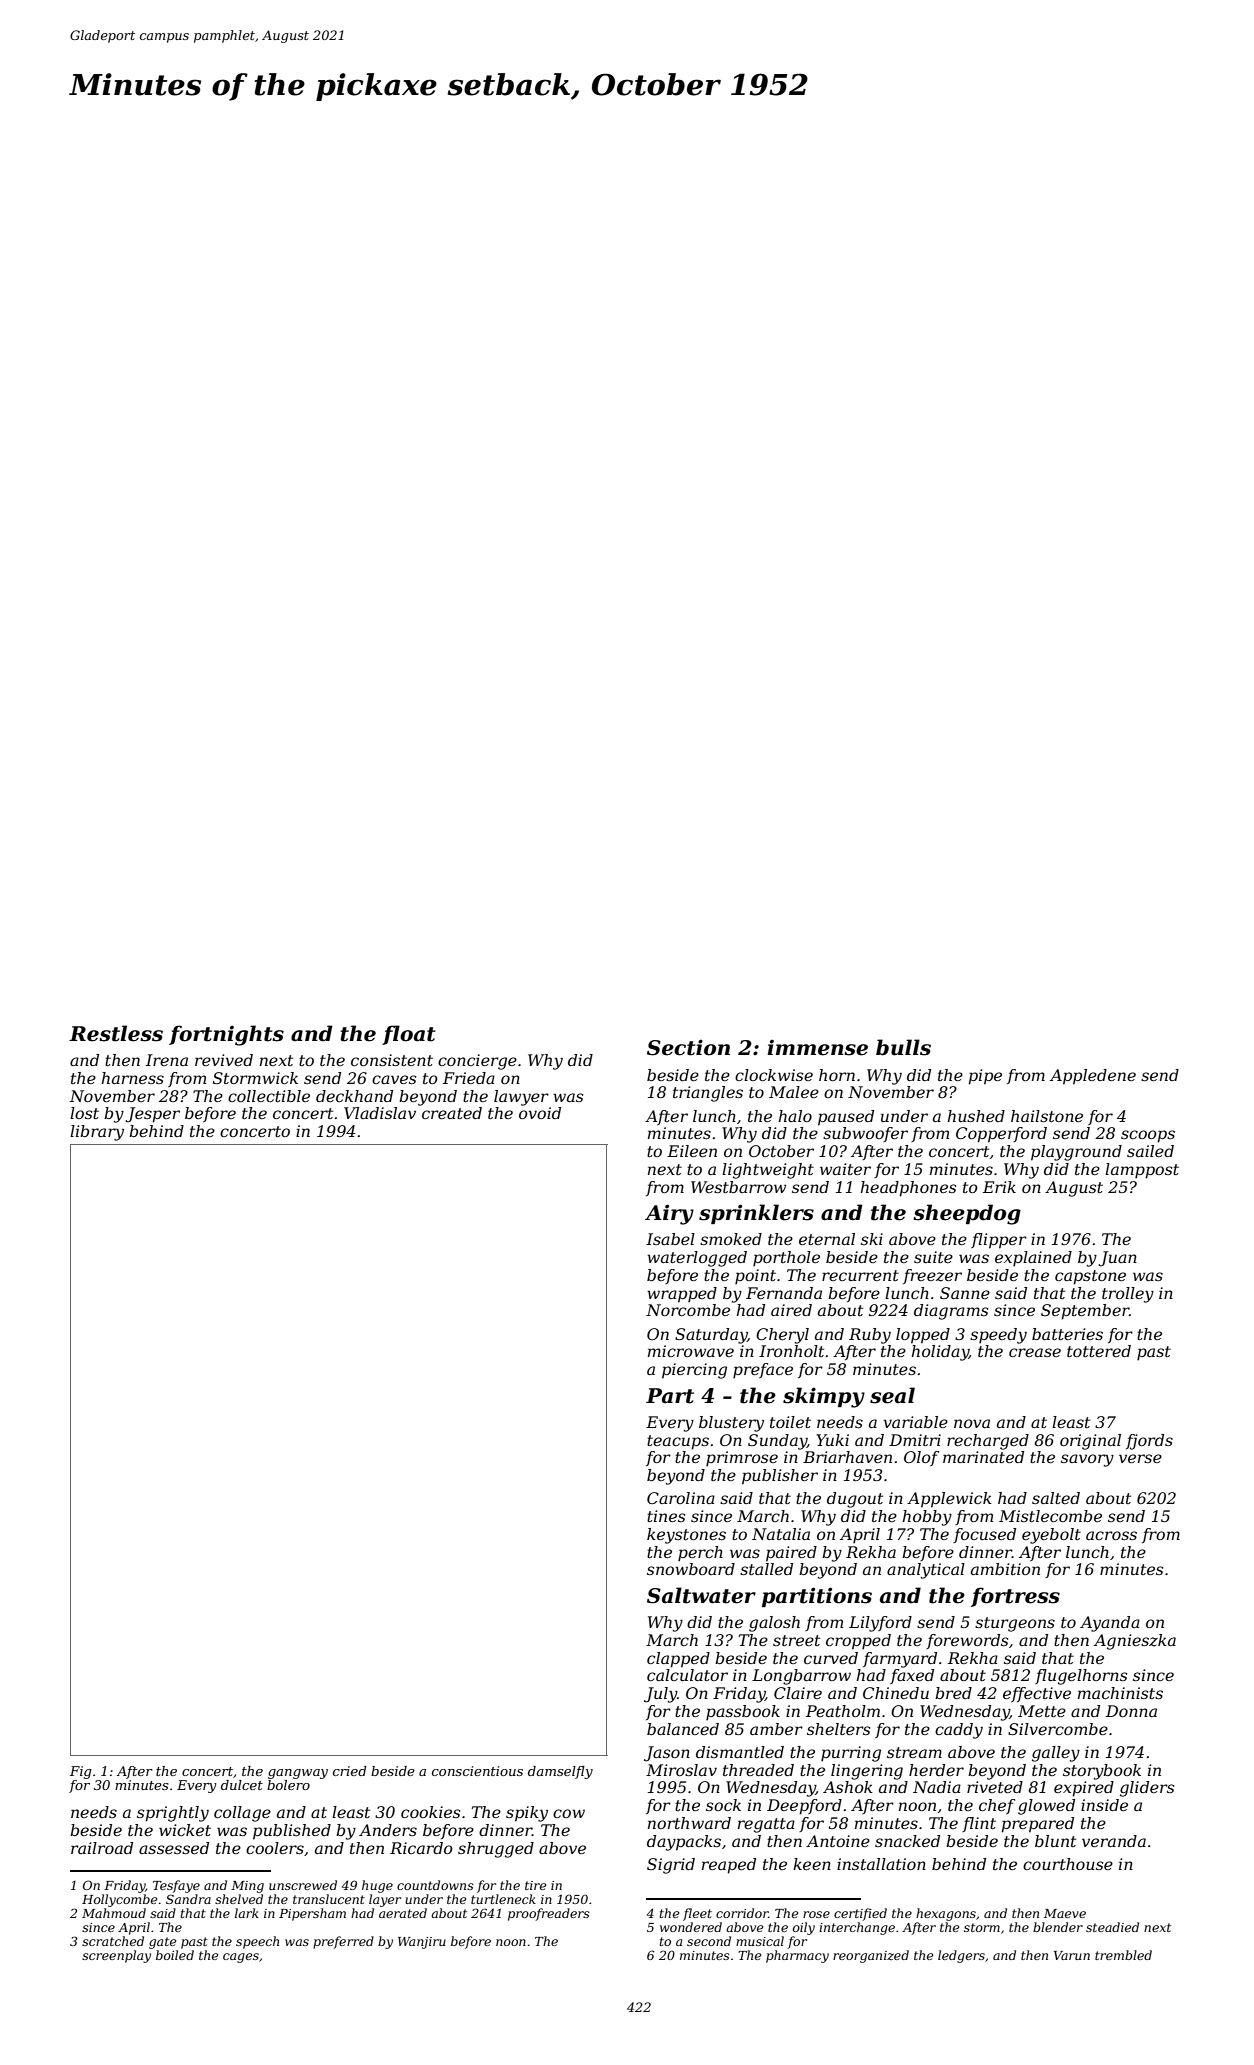 The width and height of the screenshot is (1254, 2065). What do you see at coordinates (116, 1033) in the screenshot?
I see `Restless` at bounding box center [116, 1033].
